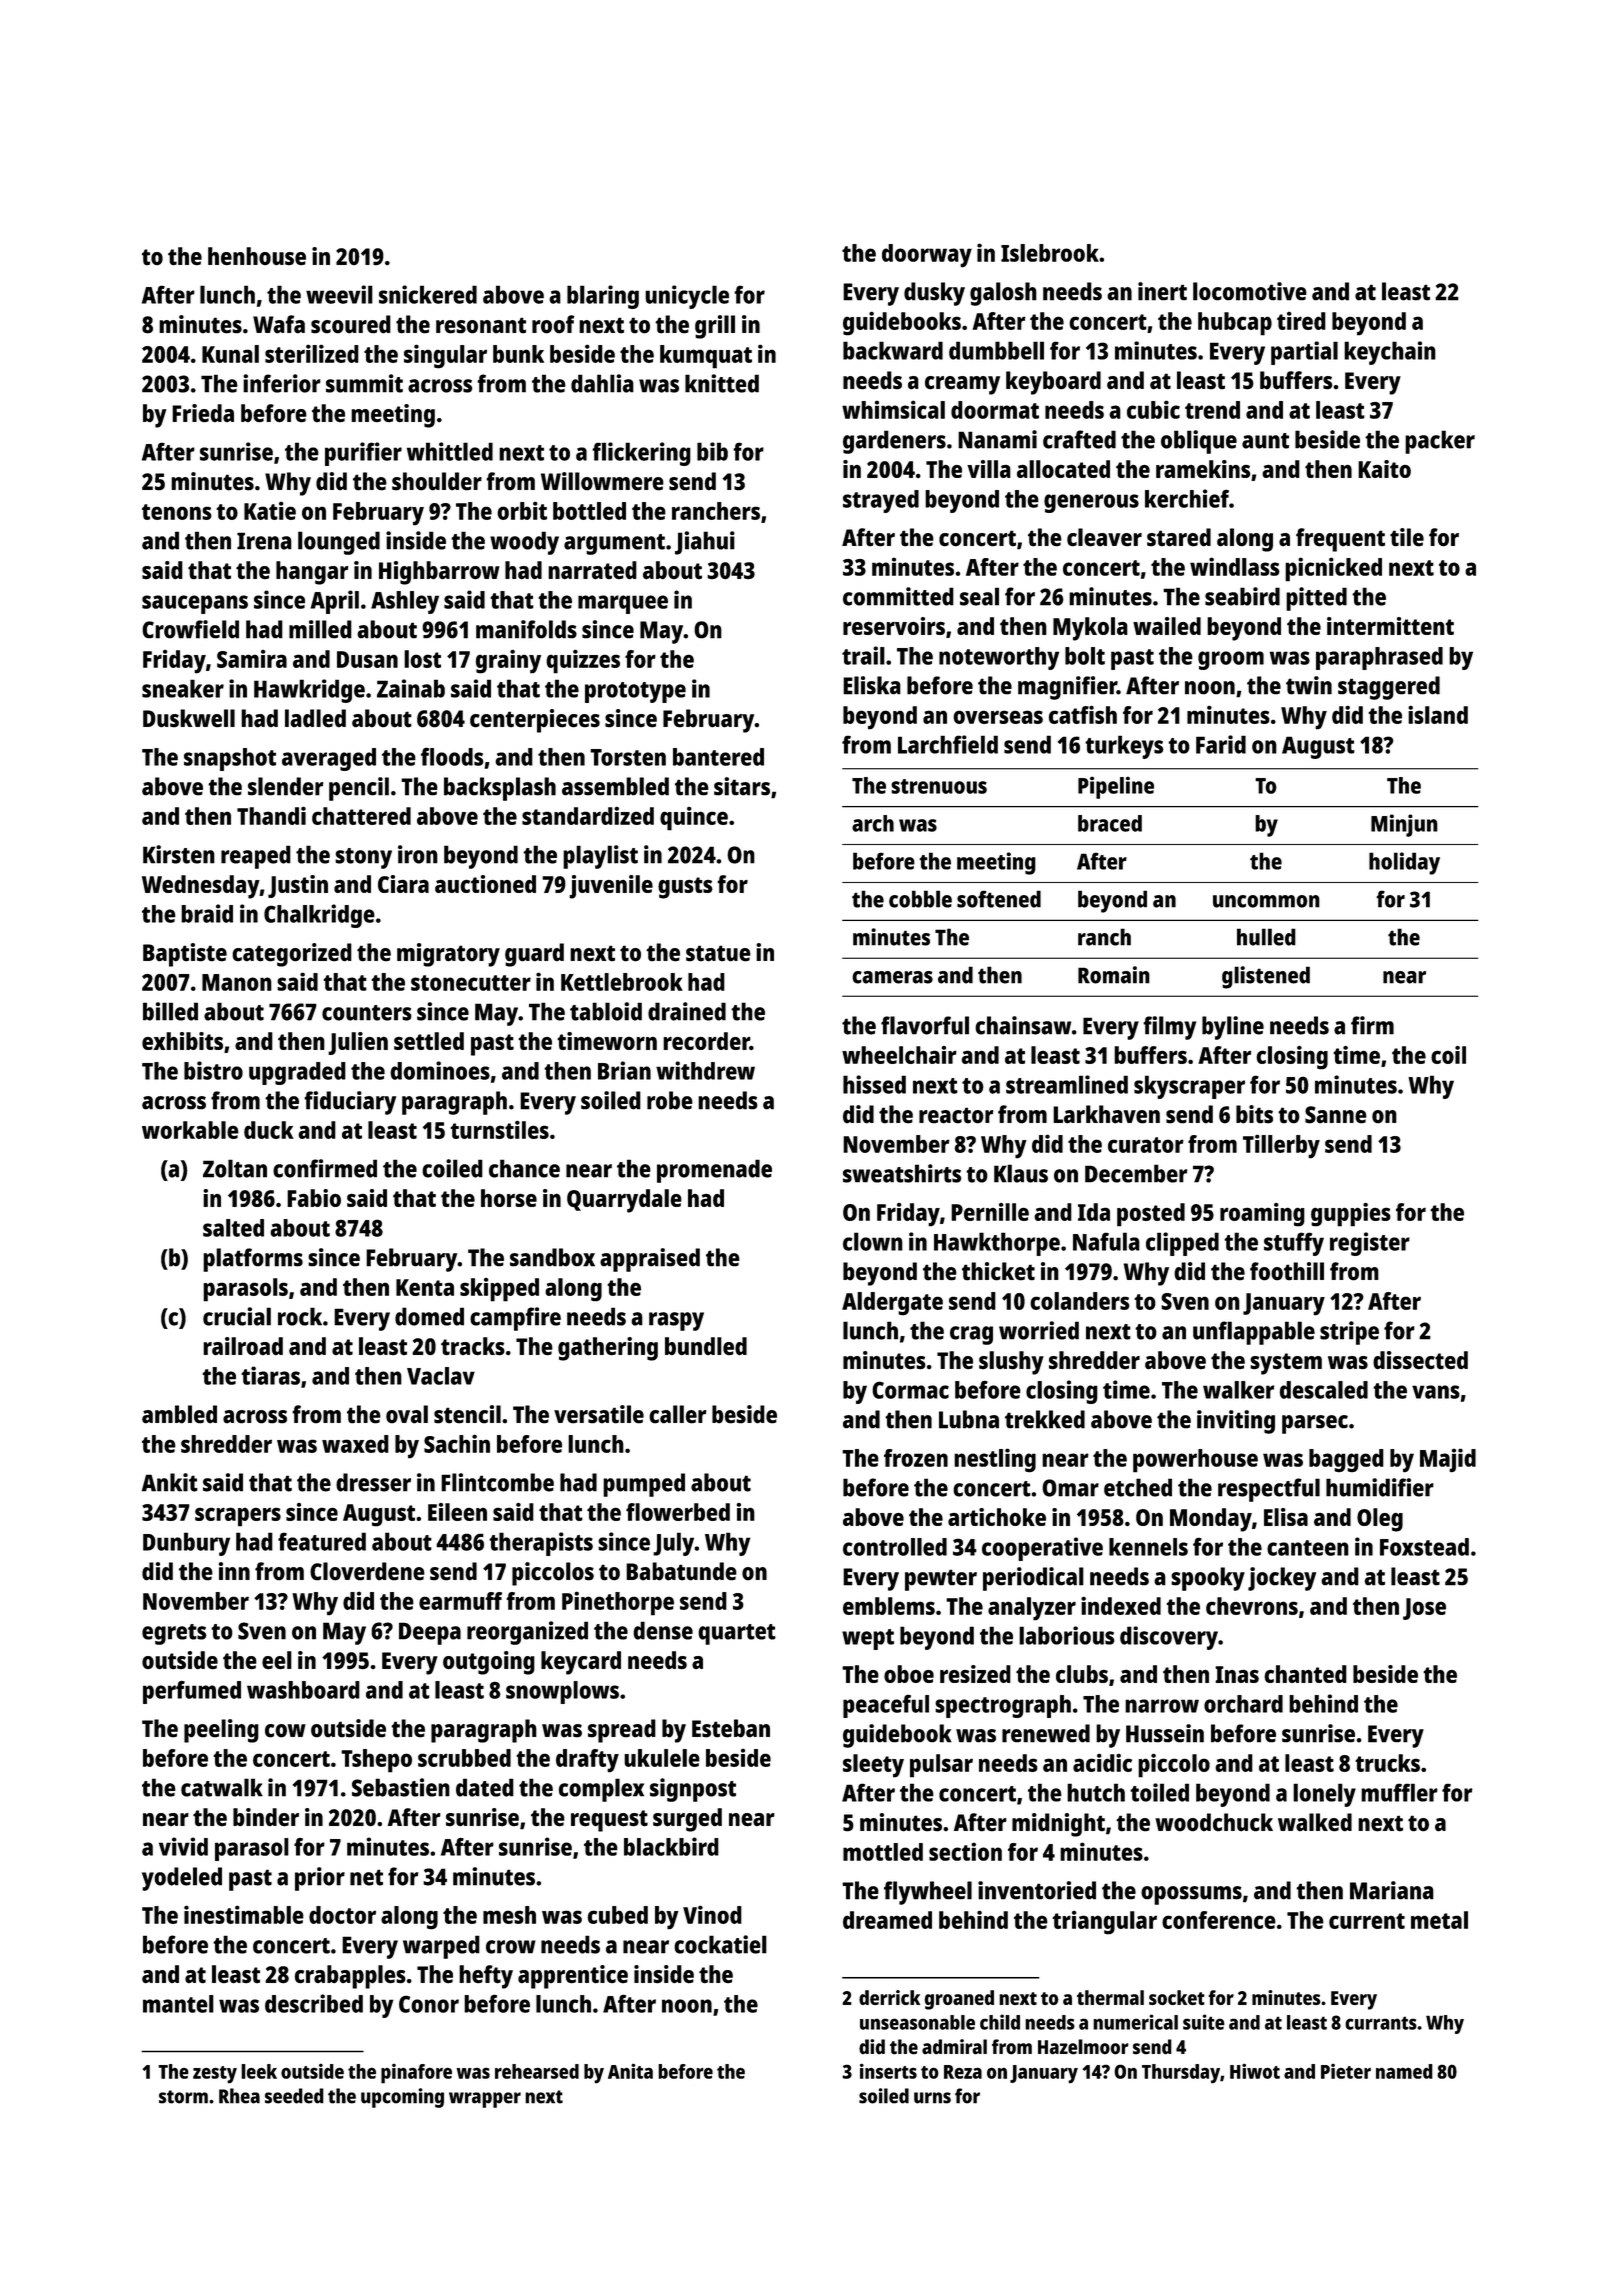 The height and width of the document is (2292, 1620). Describe the element at coordinates (448, 955) in the document. I see `migratory` at that location.
